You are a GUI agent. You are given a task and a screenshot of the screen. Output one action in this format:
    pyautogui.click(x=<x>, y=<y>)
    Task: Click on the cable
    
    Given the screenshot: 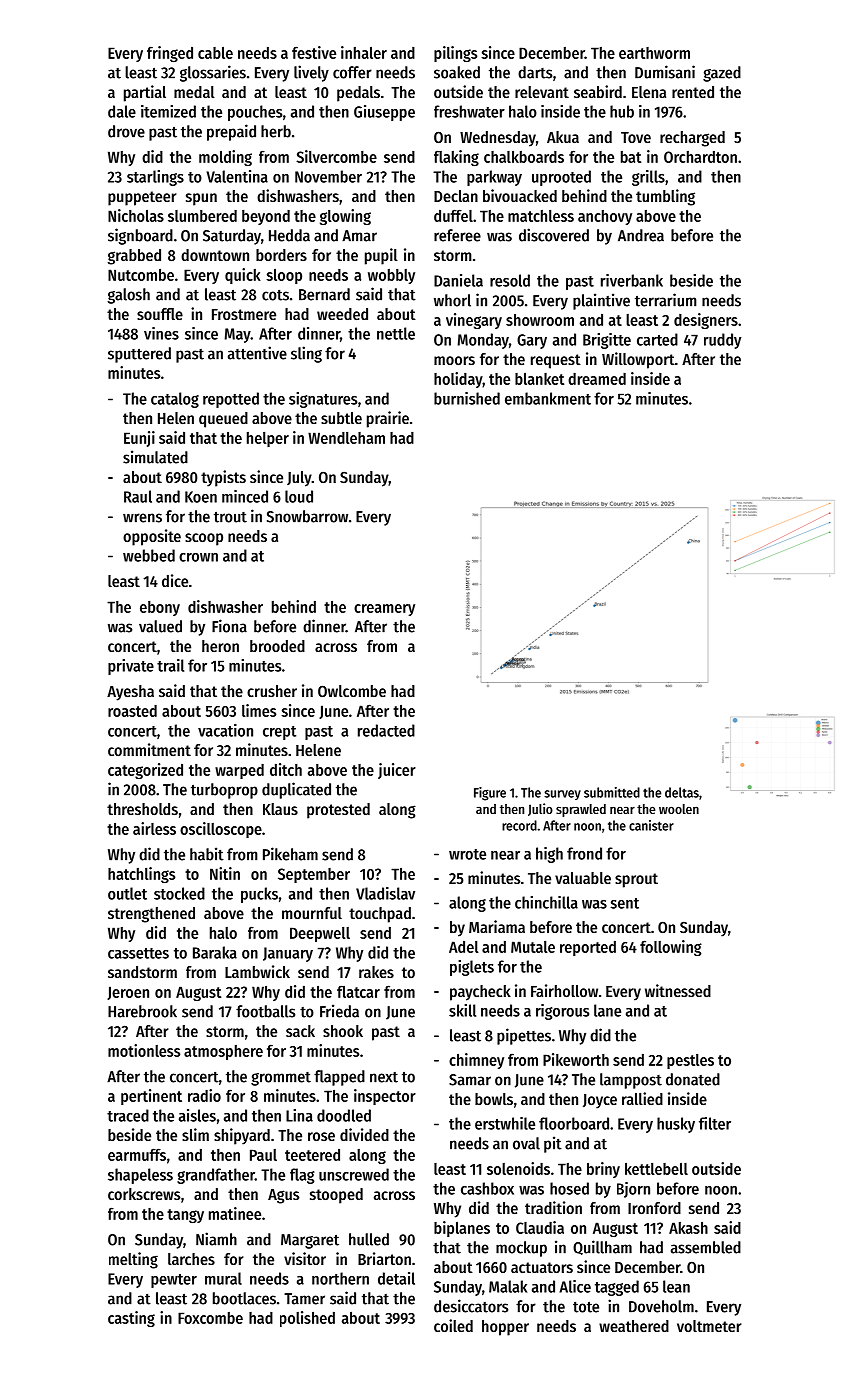 What is the action you would take?
    pyautogui.click(x=215, y=53)
